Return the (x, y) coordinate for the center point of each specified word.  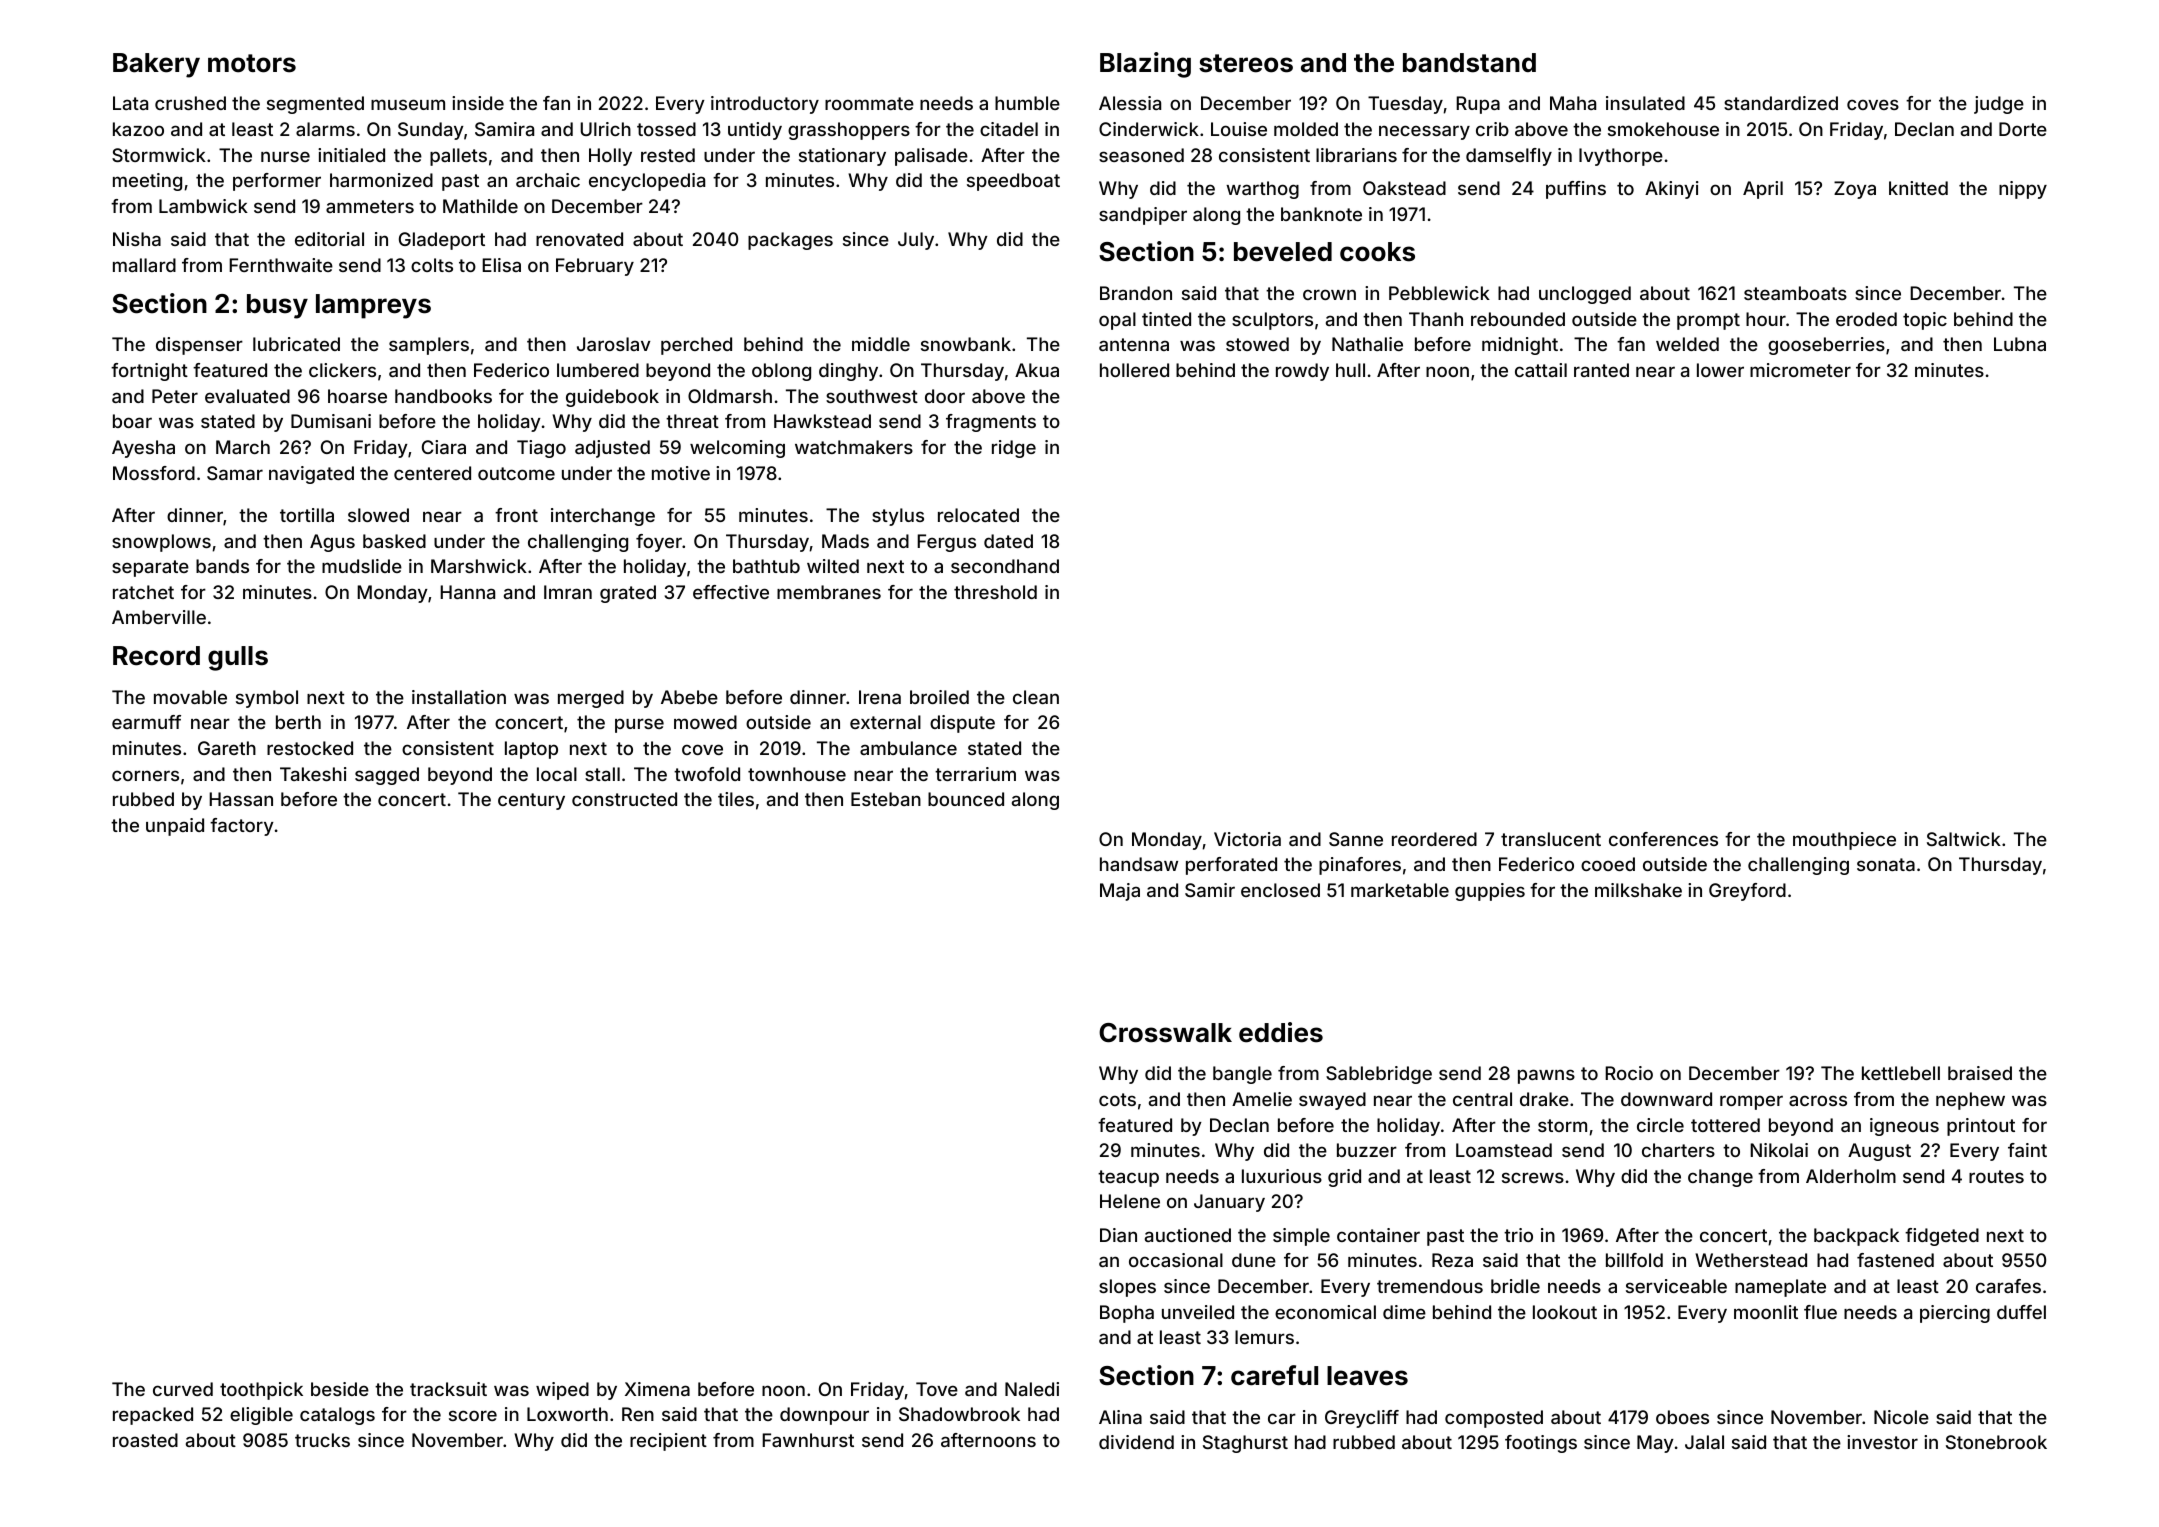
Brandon (1136, 293)
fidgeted (1942, 1237)
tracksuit (448, 1389)
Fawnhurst (808, 1440)
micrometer (1800, 370)
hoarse (357, 396)
